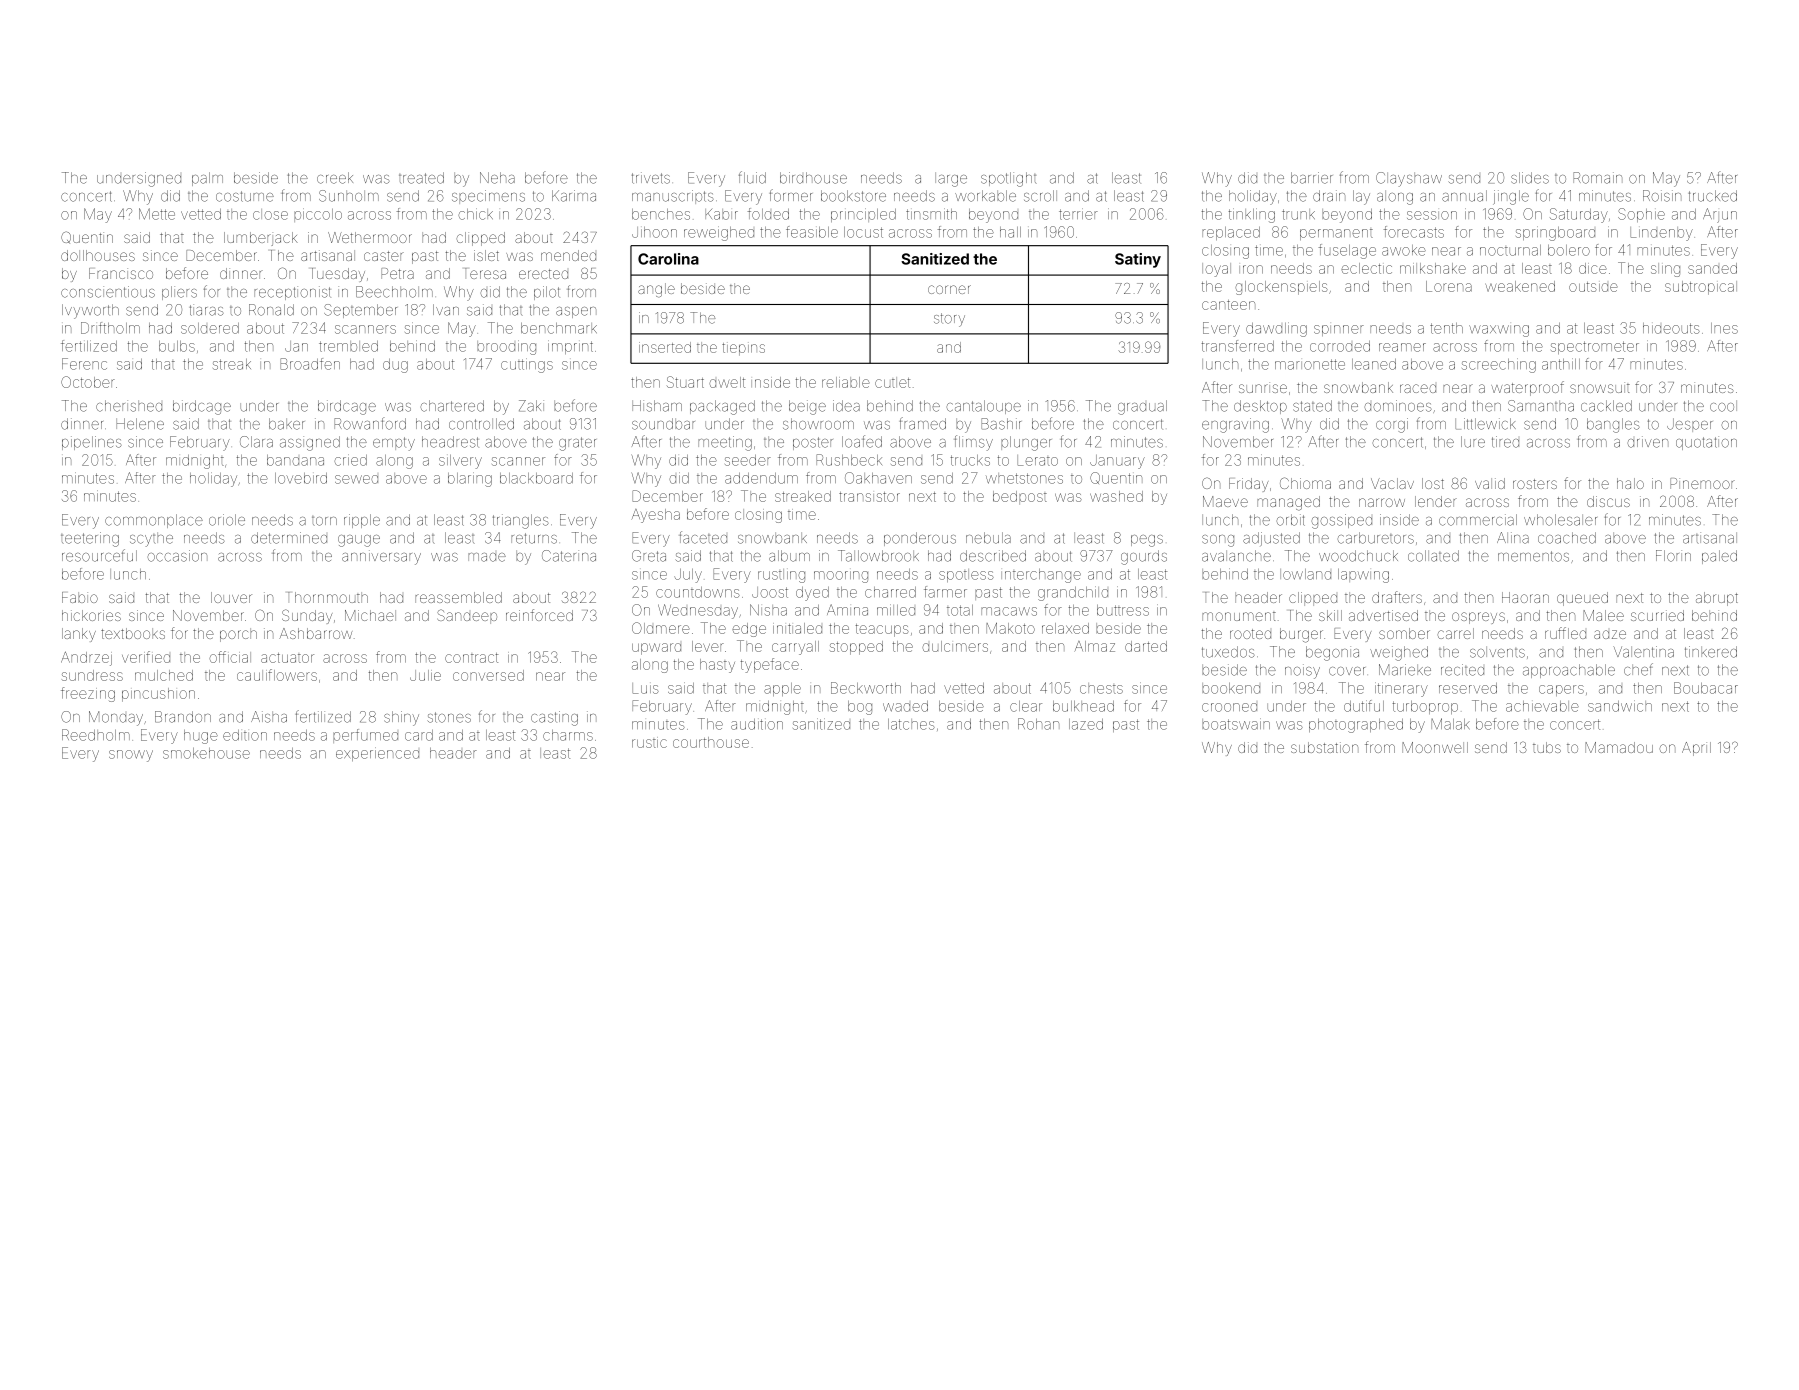  What do you see at coordinates (1142, 407) in the screenshot?
I see `gradual` at bounding box center [1142, 407].
